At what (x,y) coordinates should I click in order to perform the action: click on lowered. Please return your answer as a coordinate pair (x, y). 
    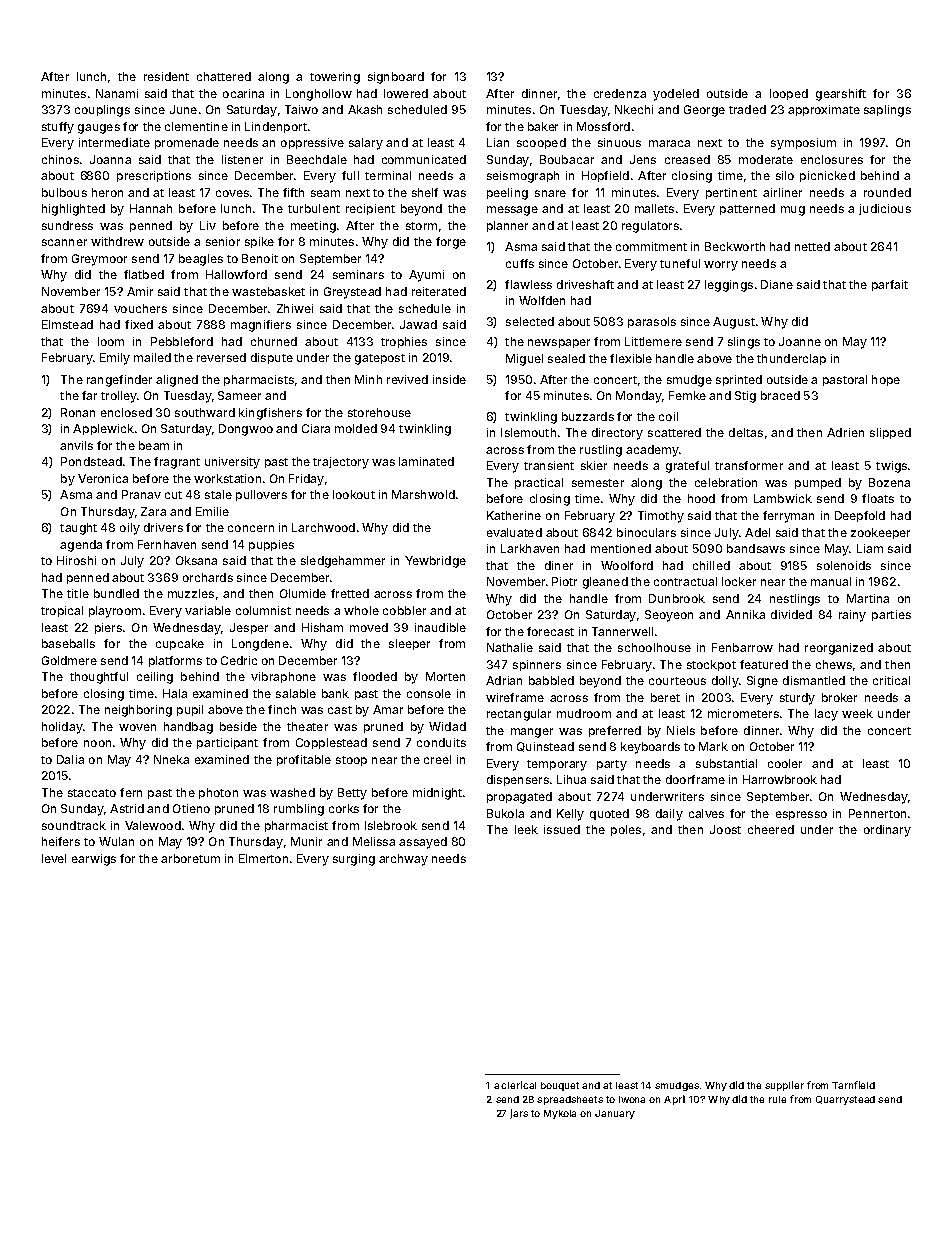
    Looking at the image, I should click on (406, 93).
